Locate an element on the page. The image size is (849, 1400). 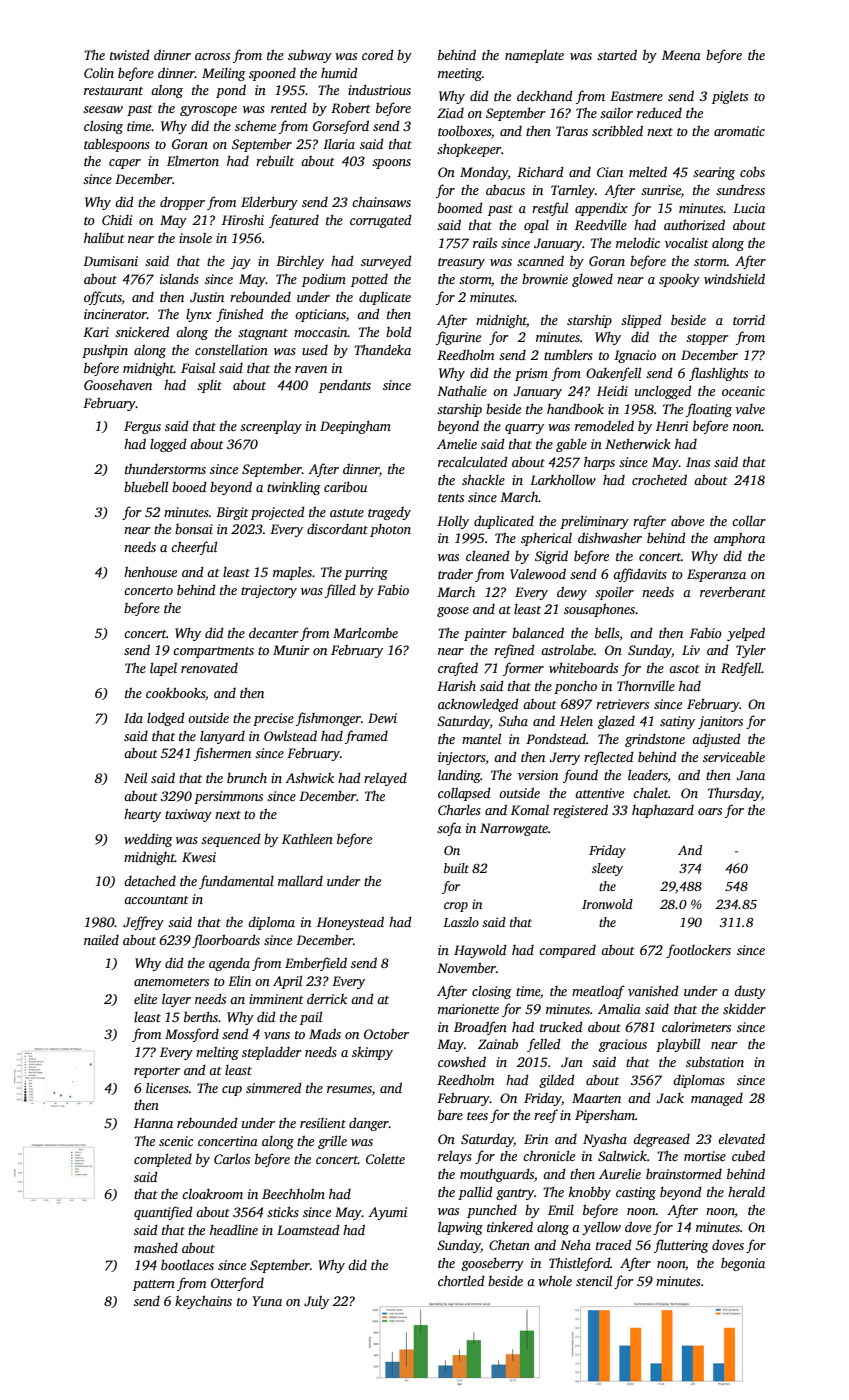
Neil is located at coordinates (135, 777).
